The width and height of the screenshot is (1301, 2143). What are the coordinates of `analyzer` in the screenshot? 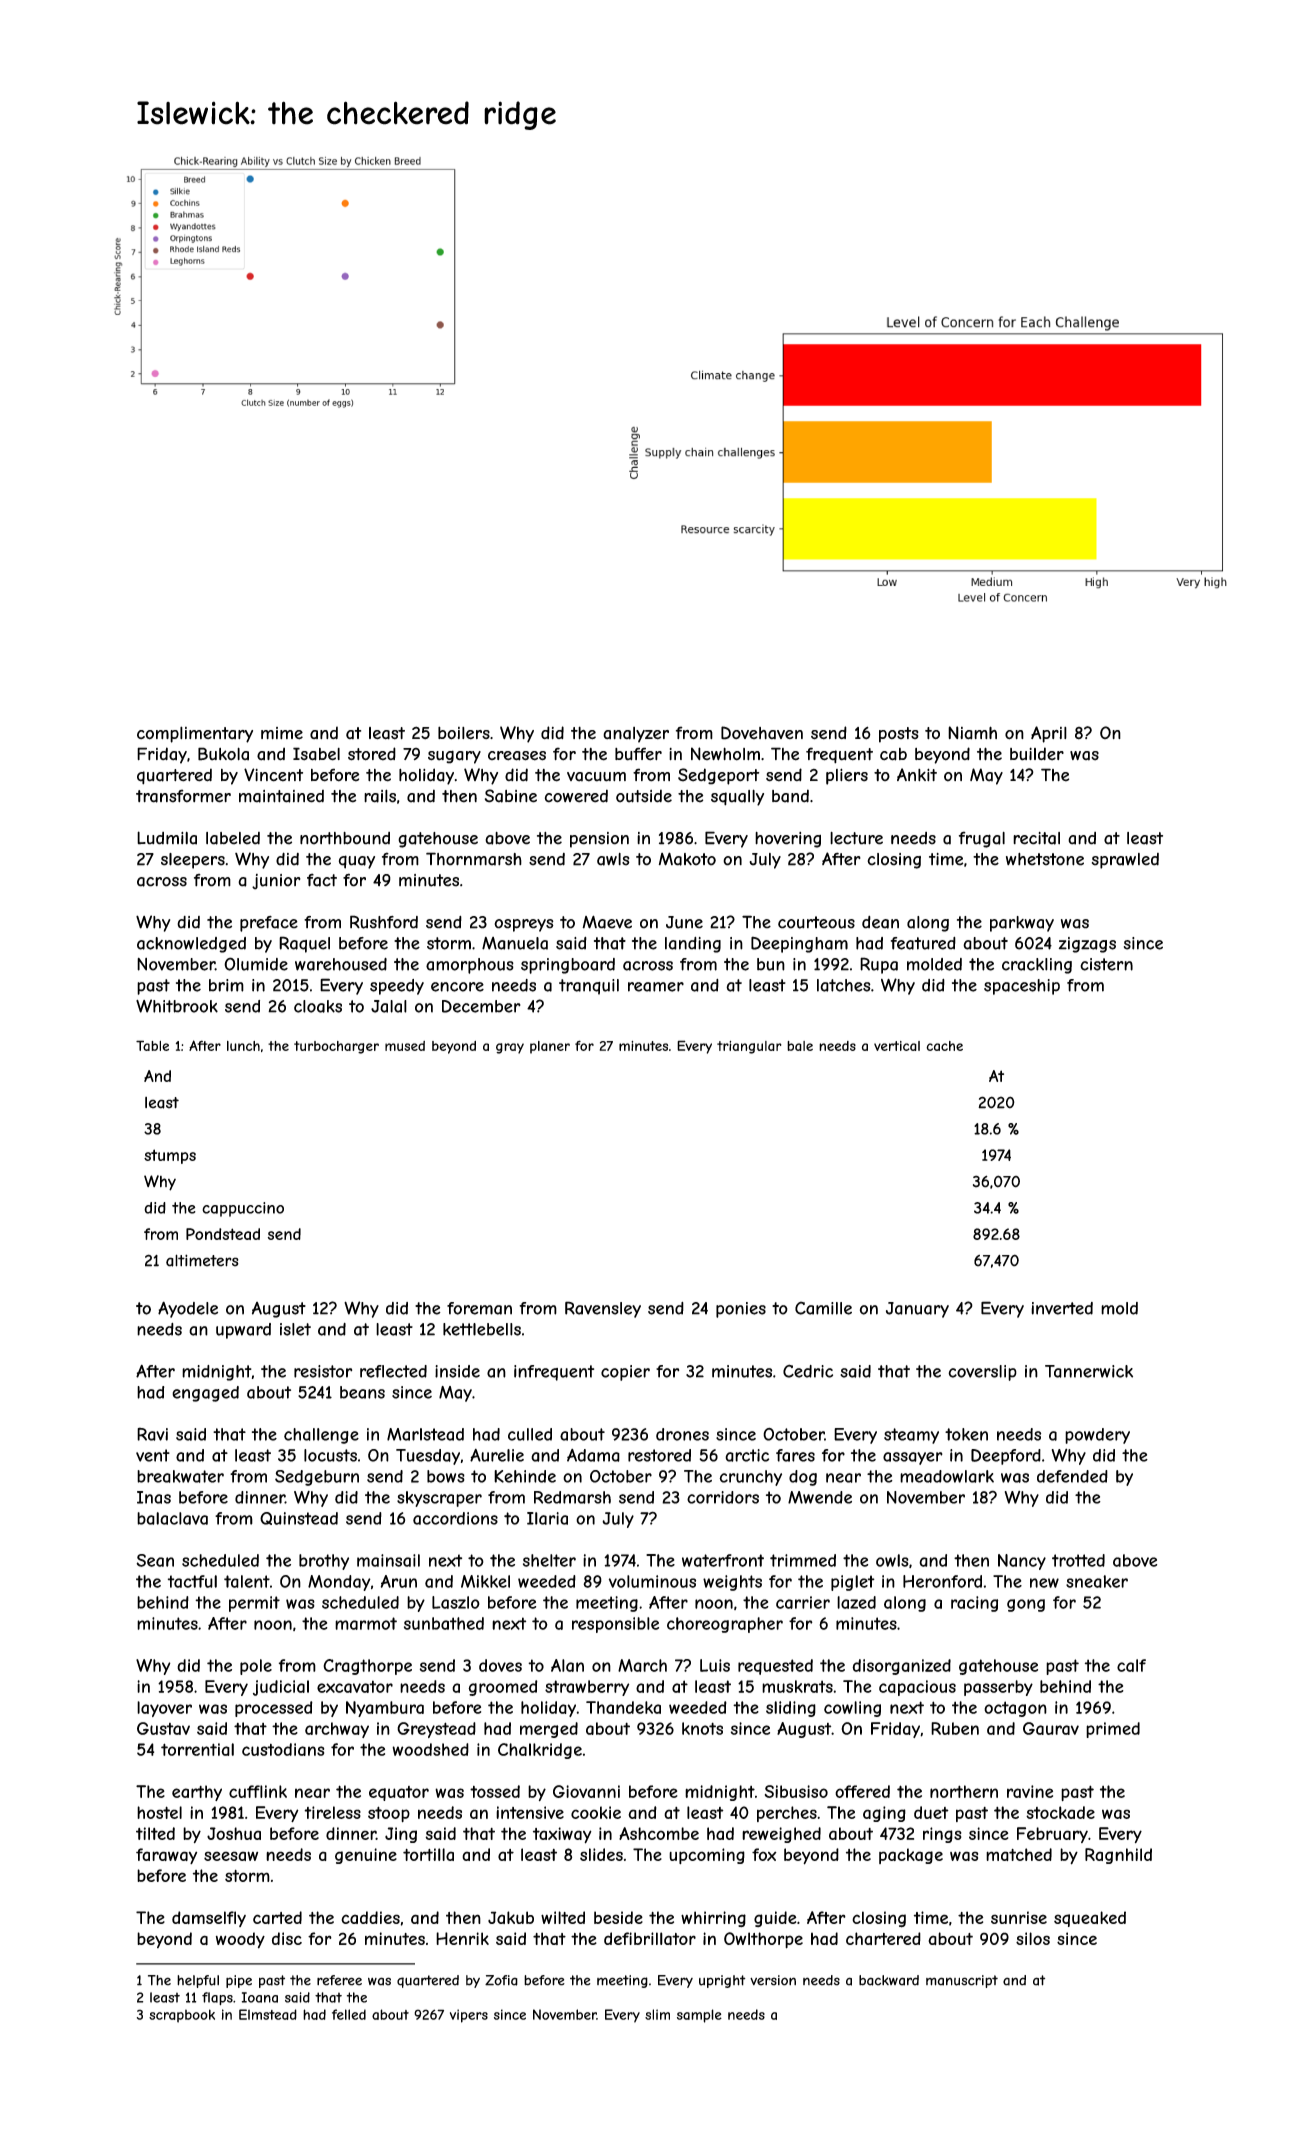 It's located at (636, 735).
